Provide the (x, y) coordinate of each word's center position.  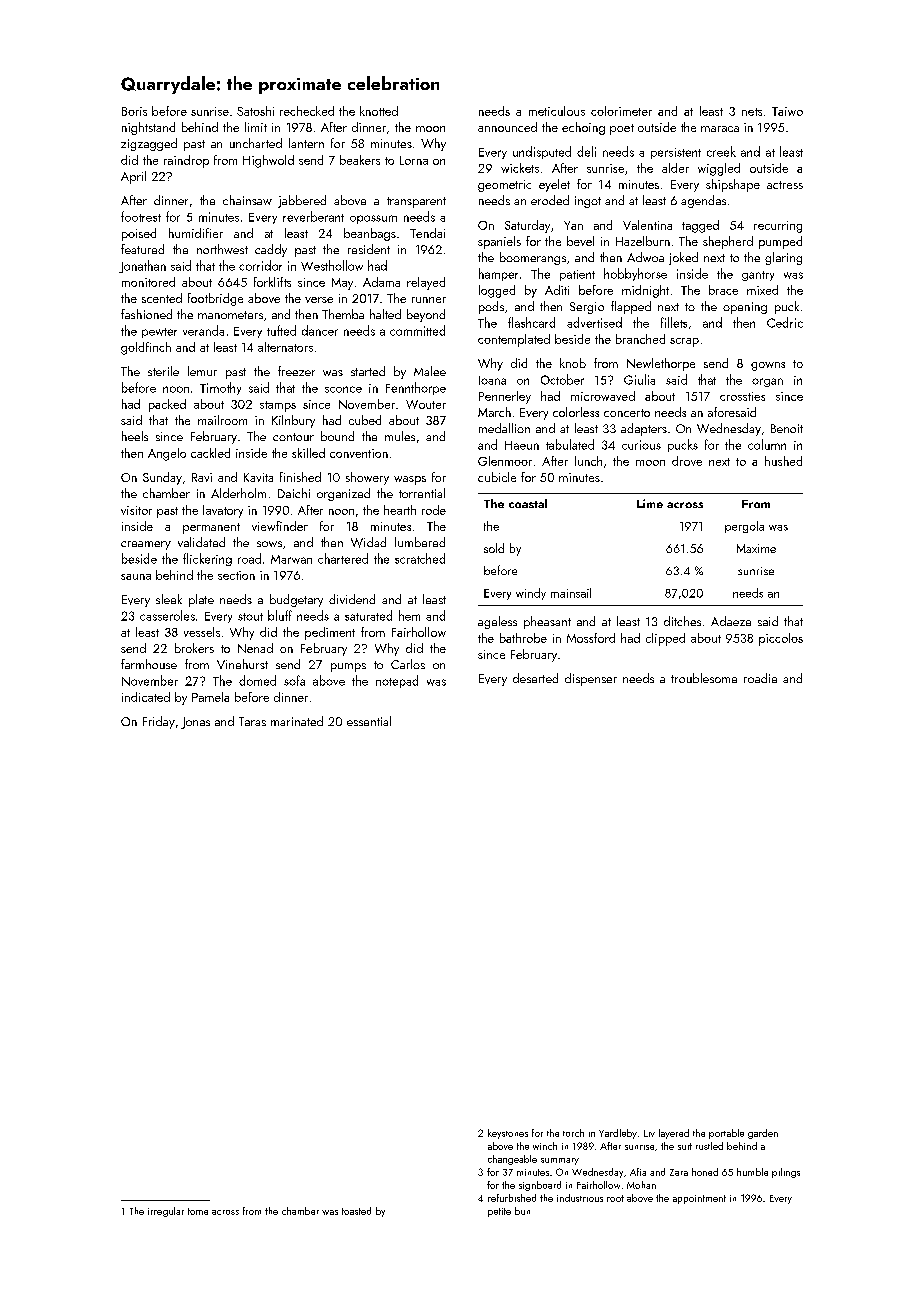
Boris (134, 111)
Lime (650, 503)
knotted (379, 111)
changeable (512, 1160)
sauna (136, 577)
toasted (356, 1211)
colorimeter (621, 111)
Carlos (408, 664)
